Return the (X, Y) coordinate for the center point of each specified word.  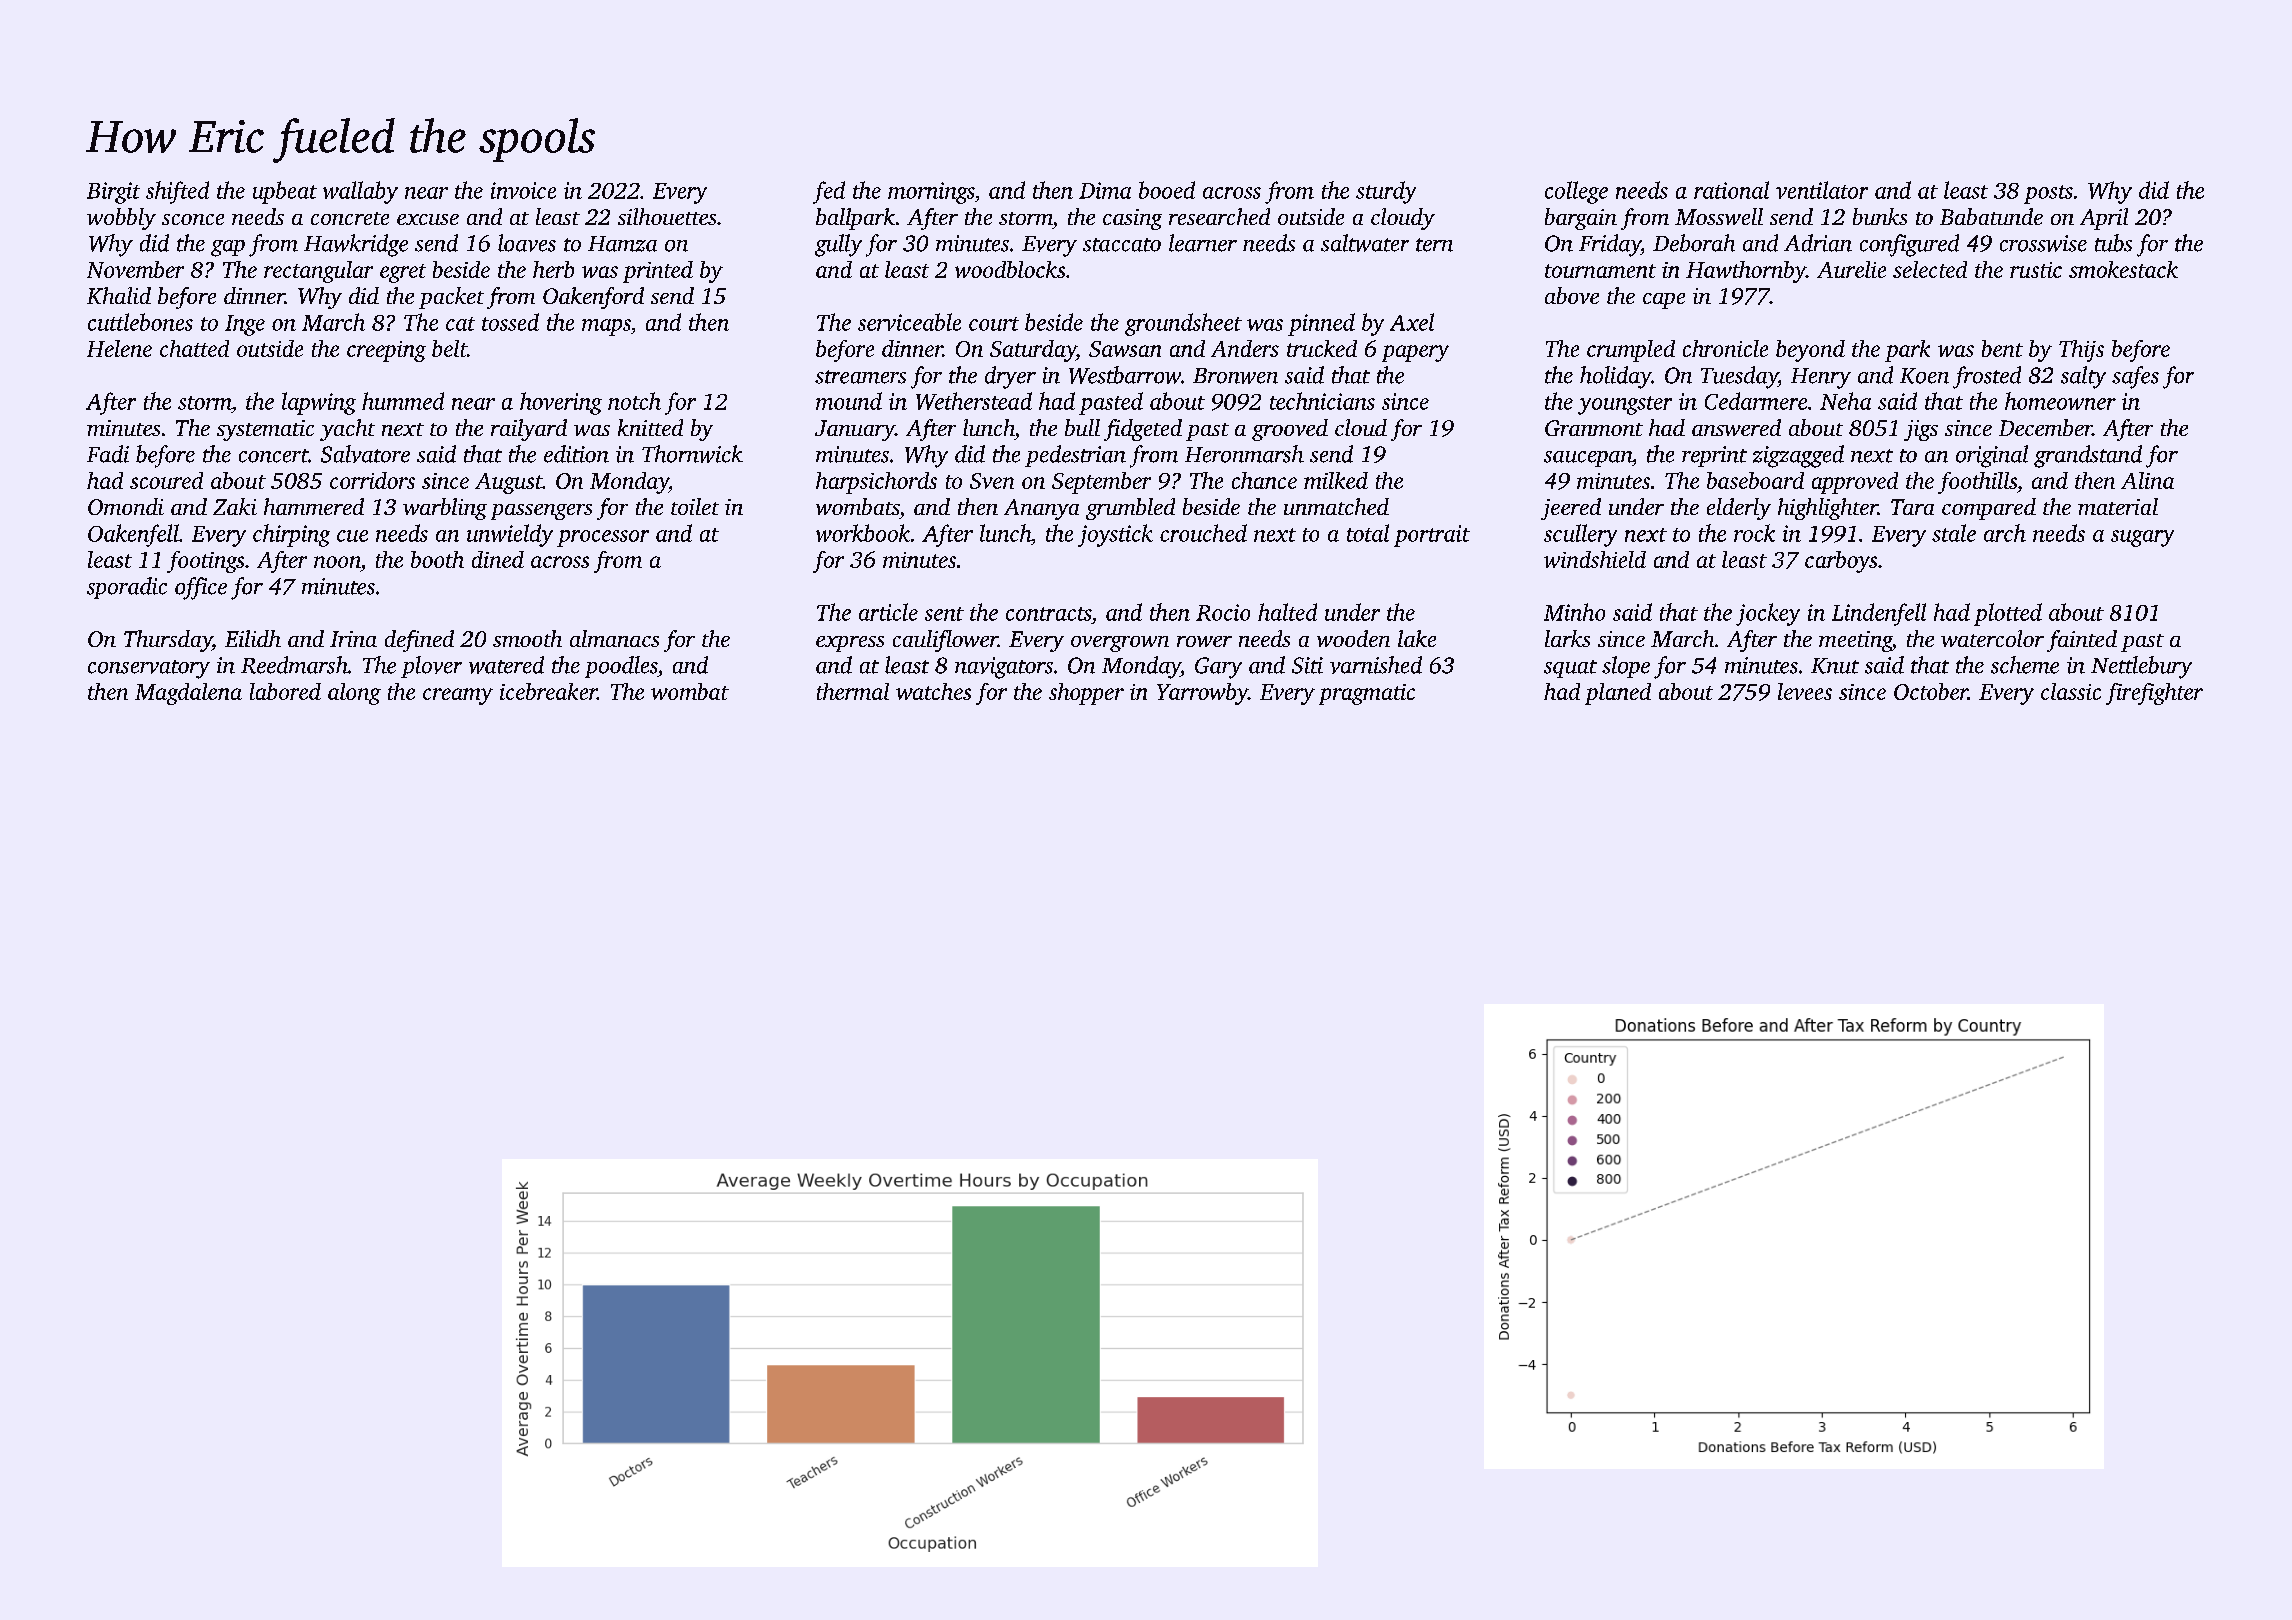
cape (1664, 301)
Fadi (108, 454)
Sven (992, 481)
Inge (245, 325)
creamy (458, 696)
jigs (1921, 430)
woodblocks (1010, 269)
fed (829, 192)
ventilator (1822, 190)
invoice (523, 190)
